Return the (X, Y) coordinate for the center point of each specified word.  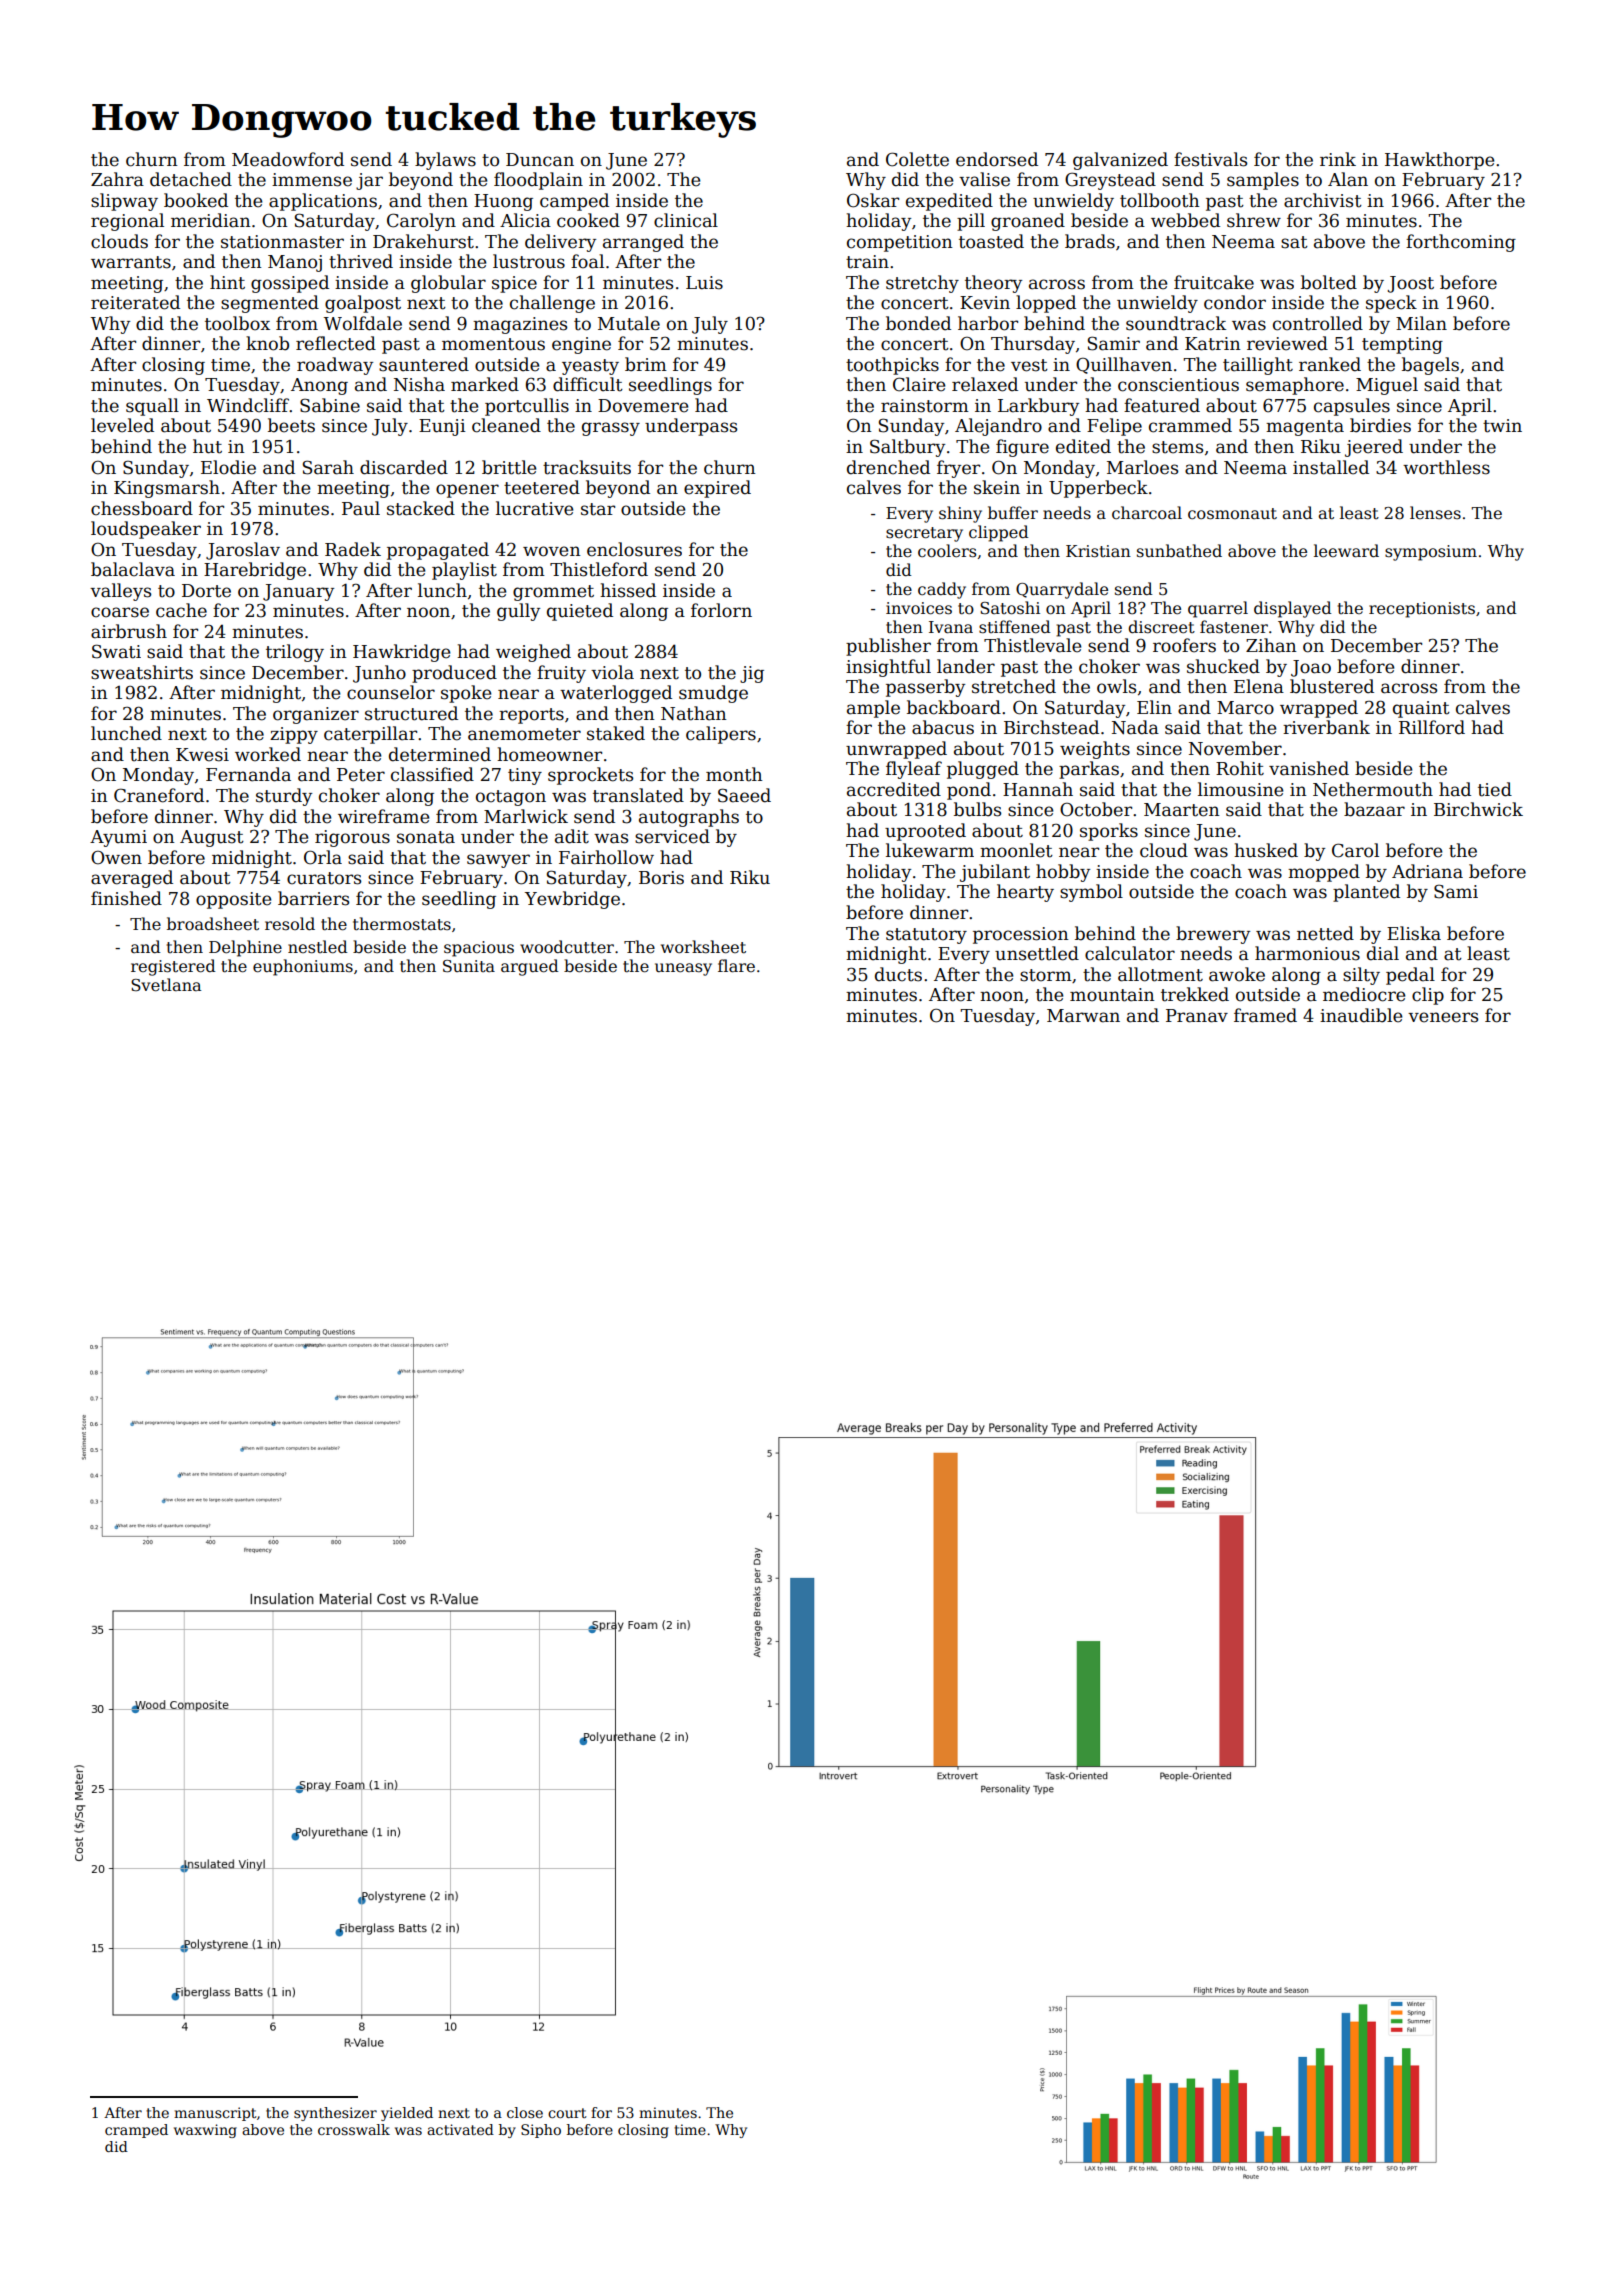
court (567, 2113)
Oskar (873, 200)
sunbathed (1179, 551)
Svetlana (166, 985)
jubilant (995, 873)
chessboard (142, 508)
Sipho (541, 2131)
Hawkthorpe (1439, 161)
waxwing (205, 2131)
